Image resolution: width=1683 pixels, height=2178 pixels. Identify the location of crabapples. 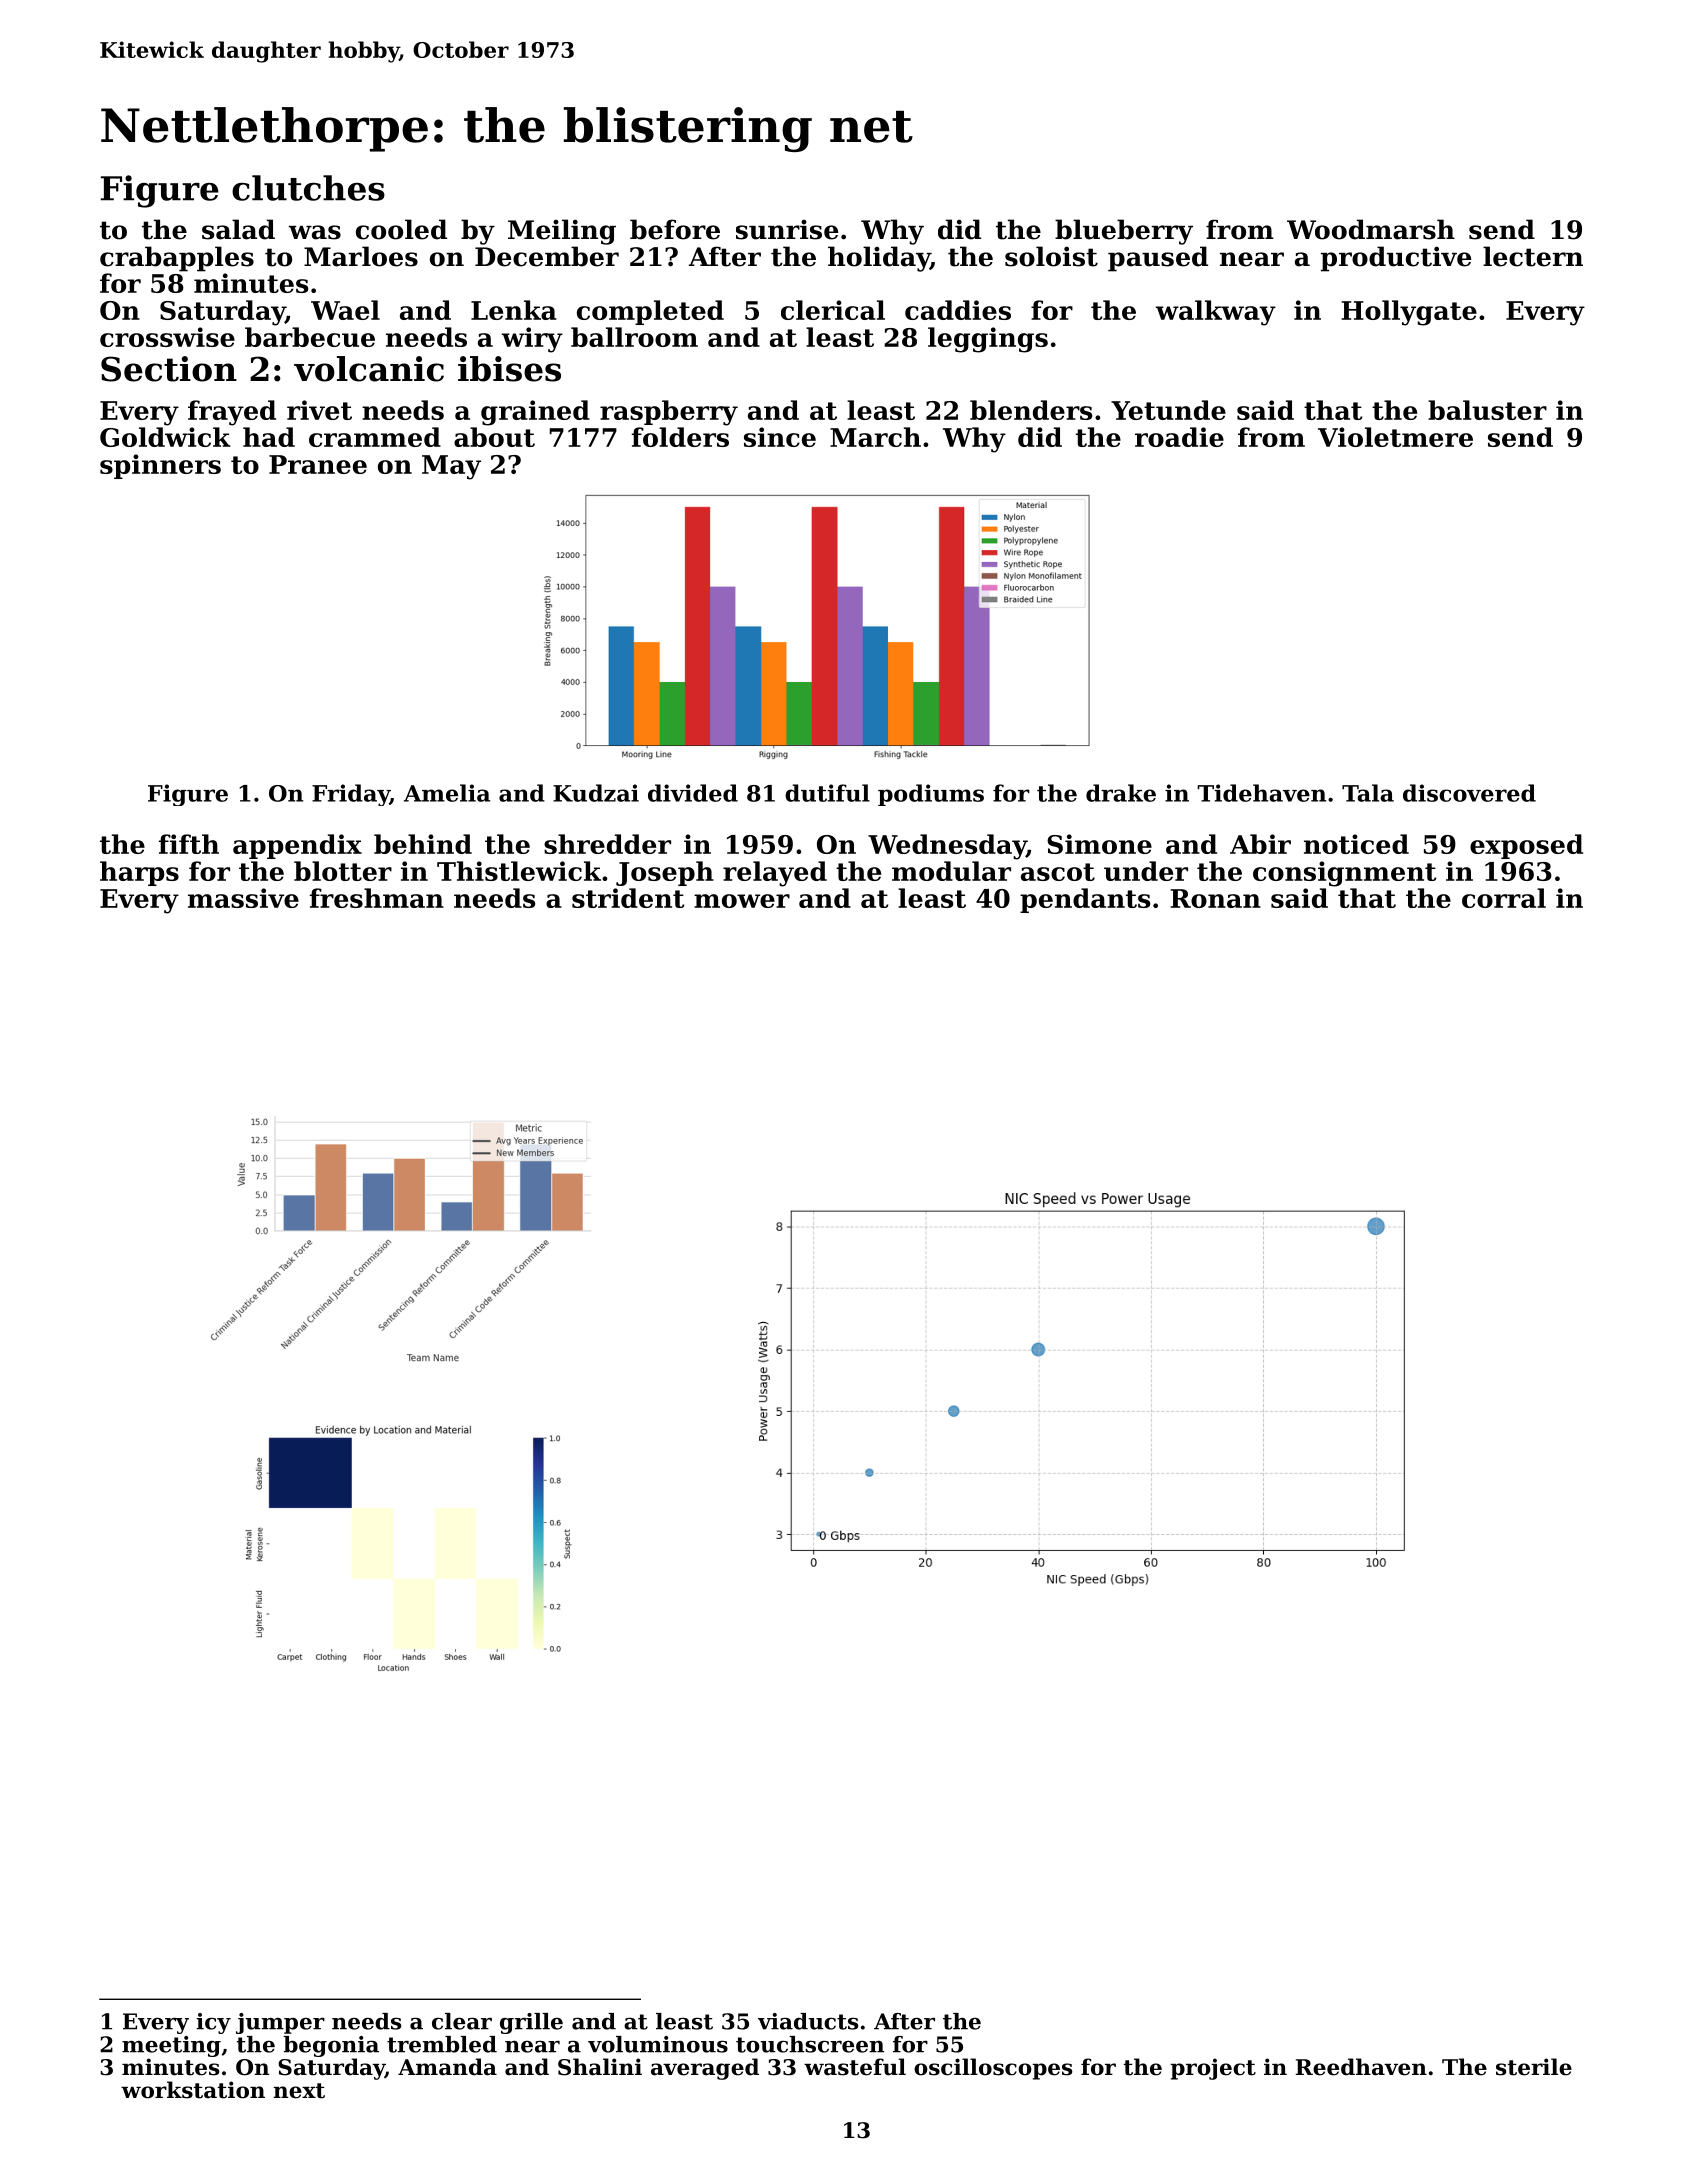
(177, 259).
